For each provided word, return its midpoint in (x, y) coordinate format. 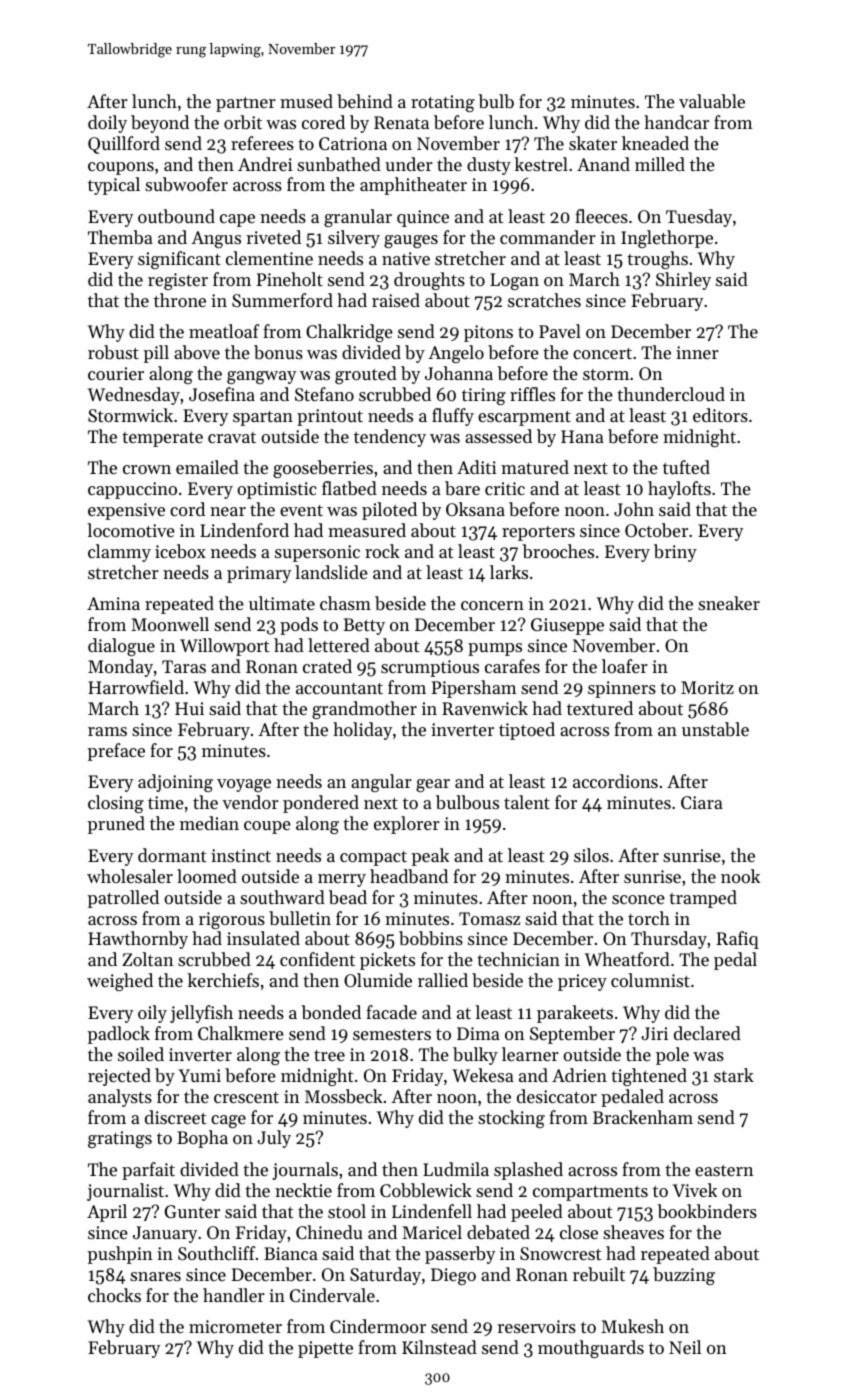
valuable (712, 101)
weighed (120, 982)
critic (505, 488)
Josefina (222, 394)
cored (323, 122)
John (634, 509)
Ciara (702, 802)
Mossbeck (344, 1096)
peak (430, 857)
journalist (125, 1192)
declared (707, 1033)
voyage (244, 785)
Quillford (124, 145)
